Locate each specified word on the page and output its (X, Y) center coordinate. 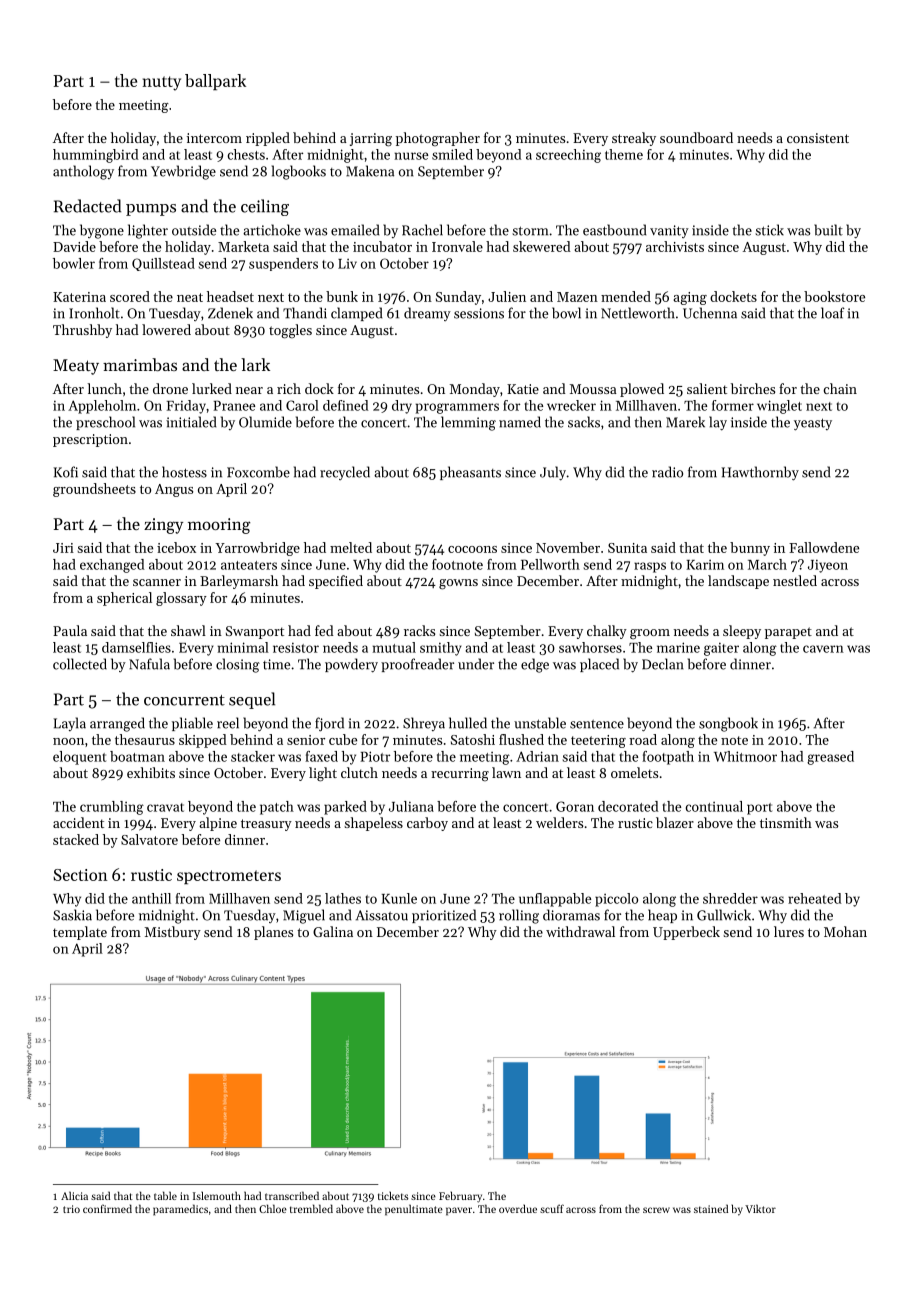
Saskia (72, 915)
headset (230, 296)
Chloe (273, 1208)
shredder (730, 898)
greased (830, 758)
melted (351, 547)
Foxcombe (258, 472)
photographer (438, 139)
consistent (818, 138)
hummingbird (95, 156)
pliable (192, 724)
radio (667, 472)
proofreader (417, 665)
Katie (523, 389)
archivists (675, 246)
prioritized (444, 916)
